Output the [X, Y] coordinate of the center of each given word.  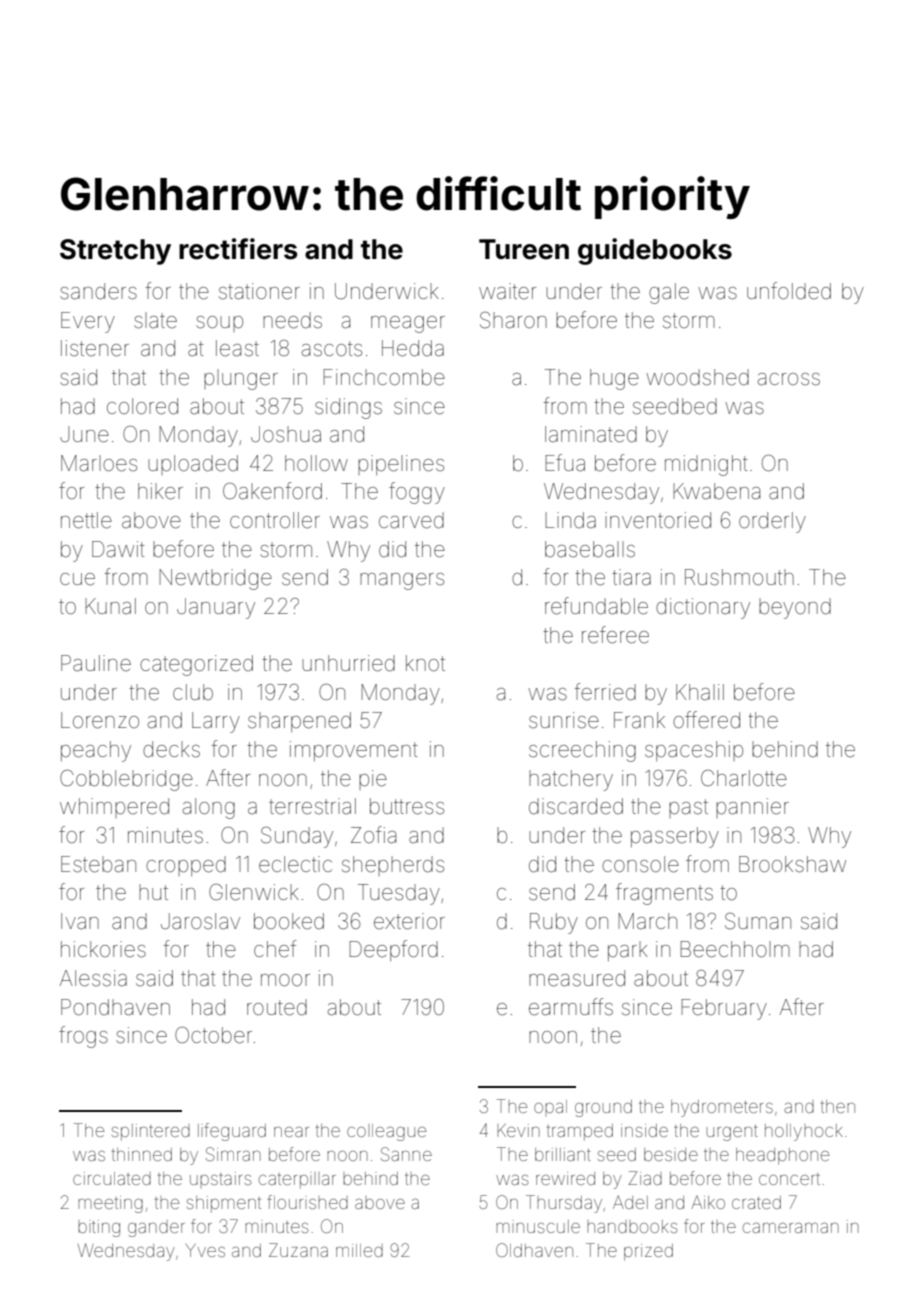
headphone [782, 1156]
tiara [631, 577]
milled [359, 1250]
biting [99, 1228]
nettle [86, 520]
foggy [417, 493]
